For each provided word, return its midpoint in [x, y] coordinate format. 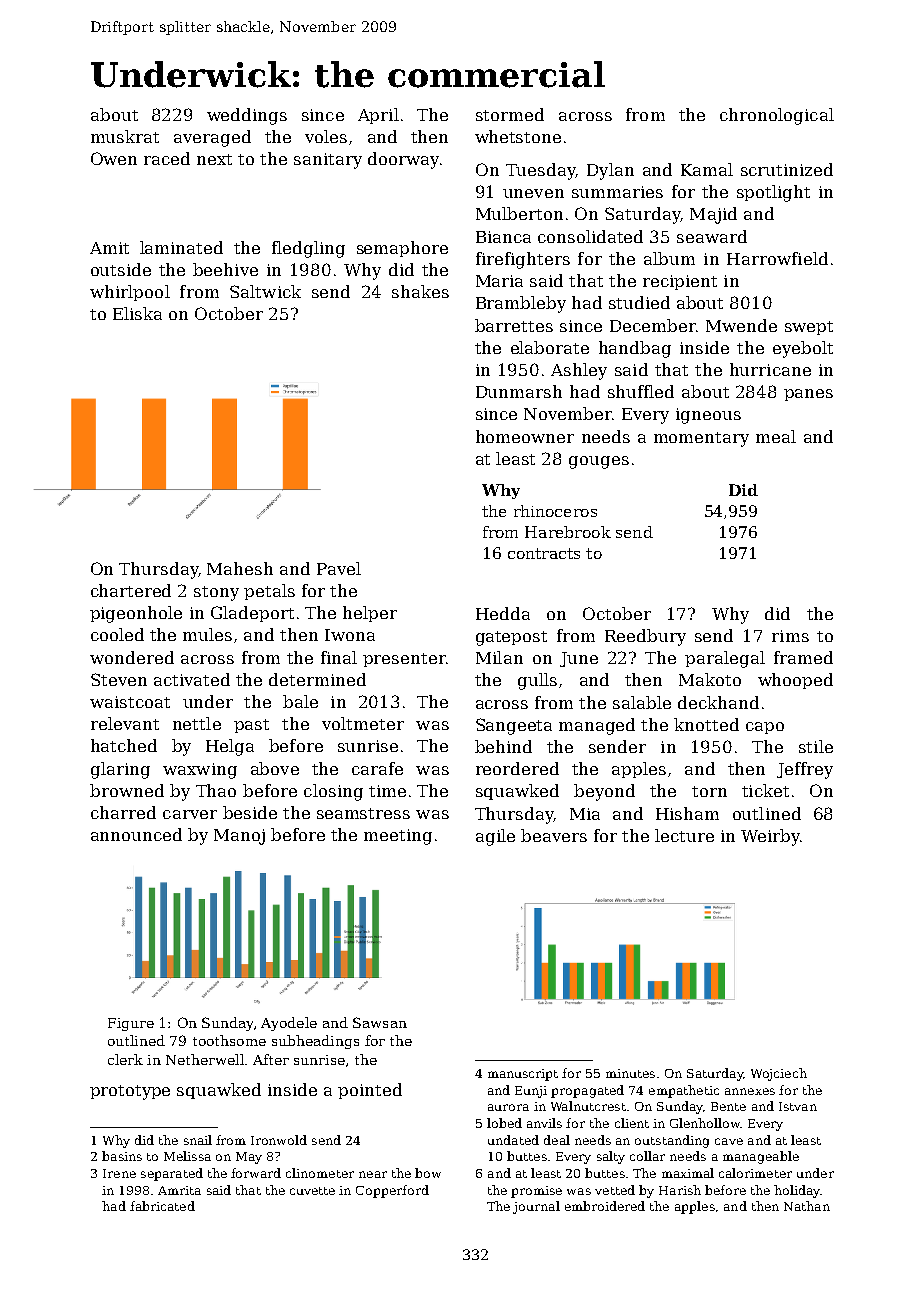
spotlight [773, 193]
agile [495, 837]
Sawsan [380, 1022]
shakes [420, 291]
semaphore [402, 249]
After [271, 1059]
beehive [225, 269]
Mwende [741, 325]
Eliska [137, 313]
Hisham [687, 813]
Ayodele [289, 1024]
